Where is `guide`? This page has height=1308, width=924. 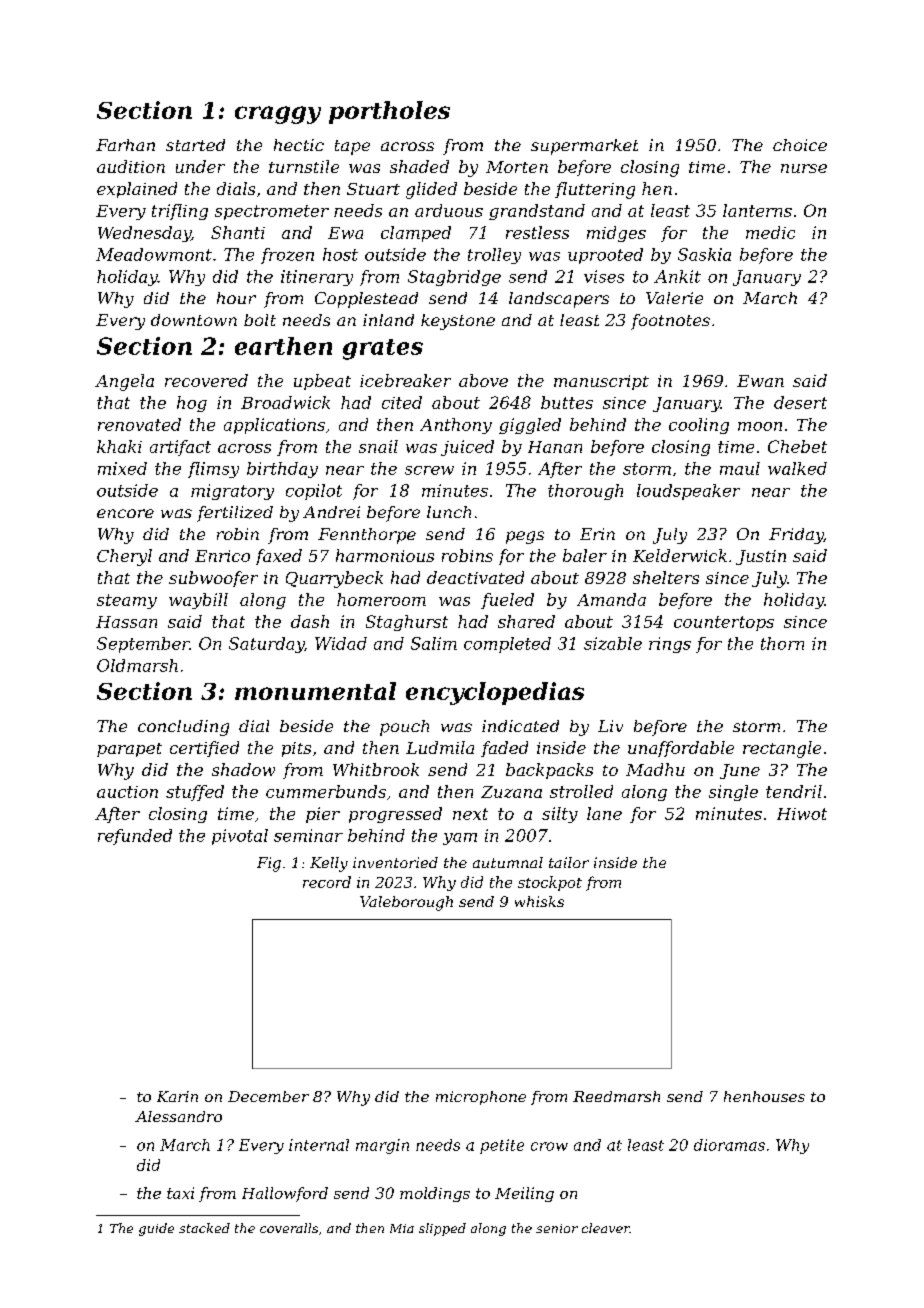 guide is located at coordinates (156, 1229).
